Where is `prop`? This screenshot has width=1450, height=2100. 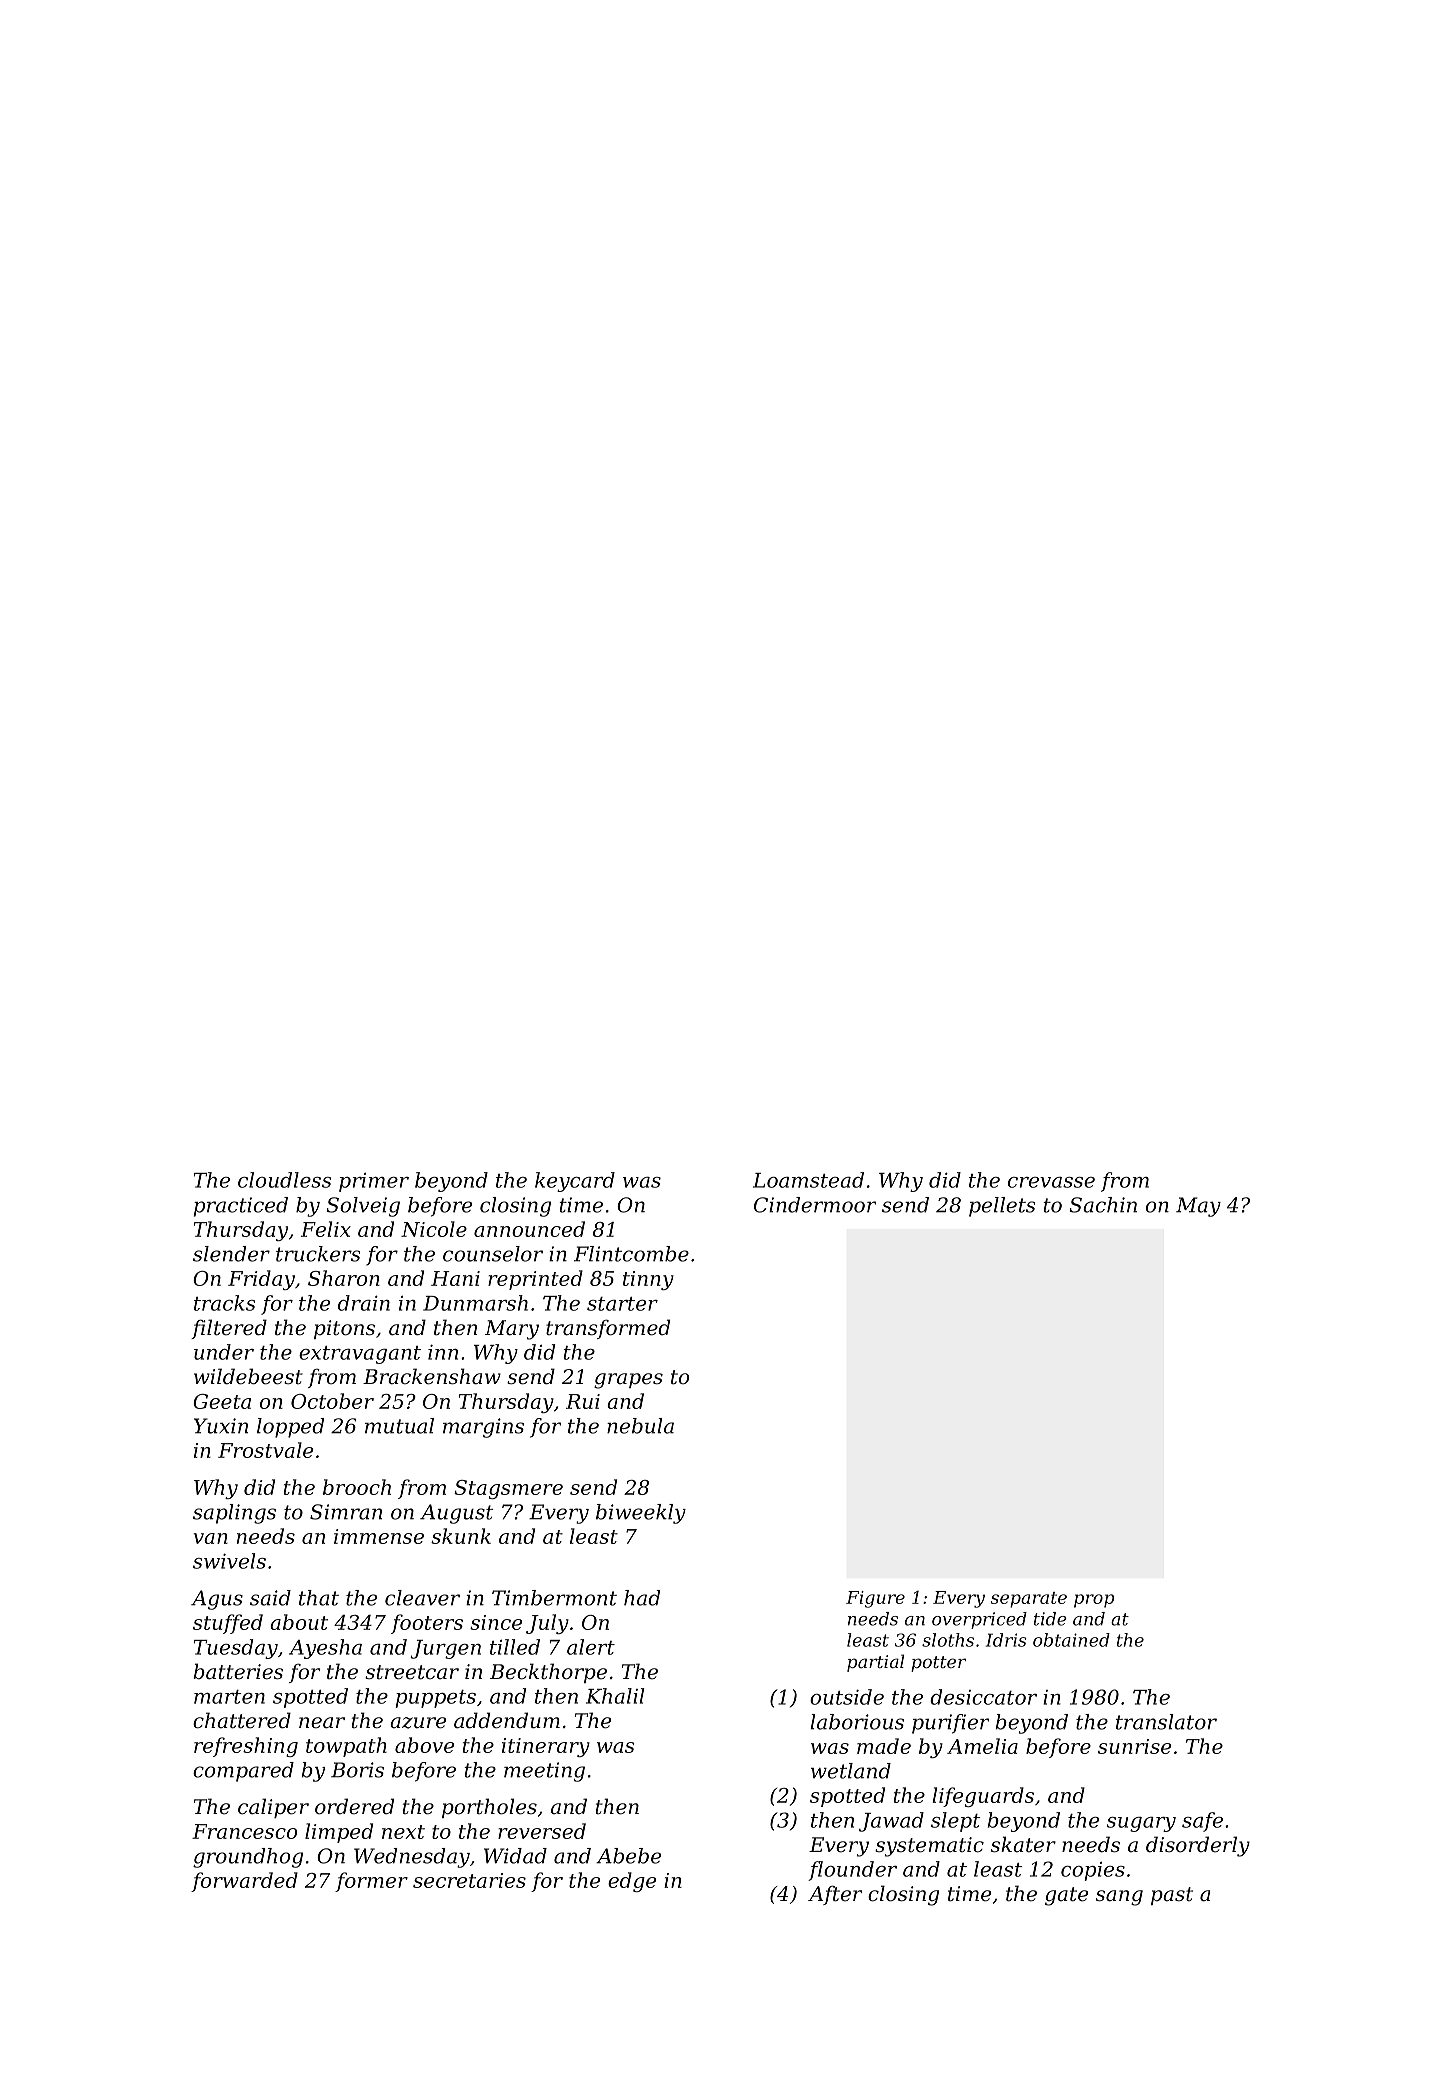 prop is located at coordinates (1094, 1601).
